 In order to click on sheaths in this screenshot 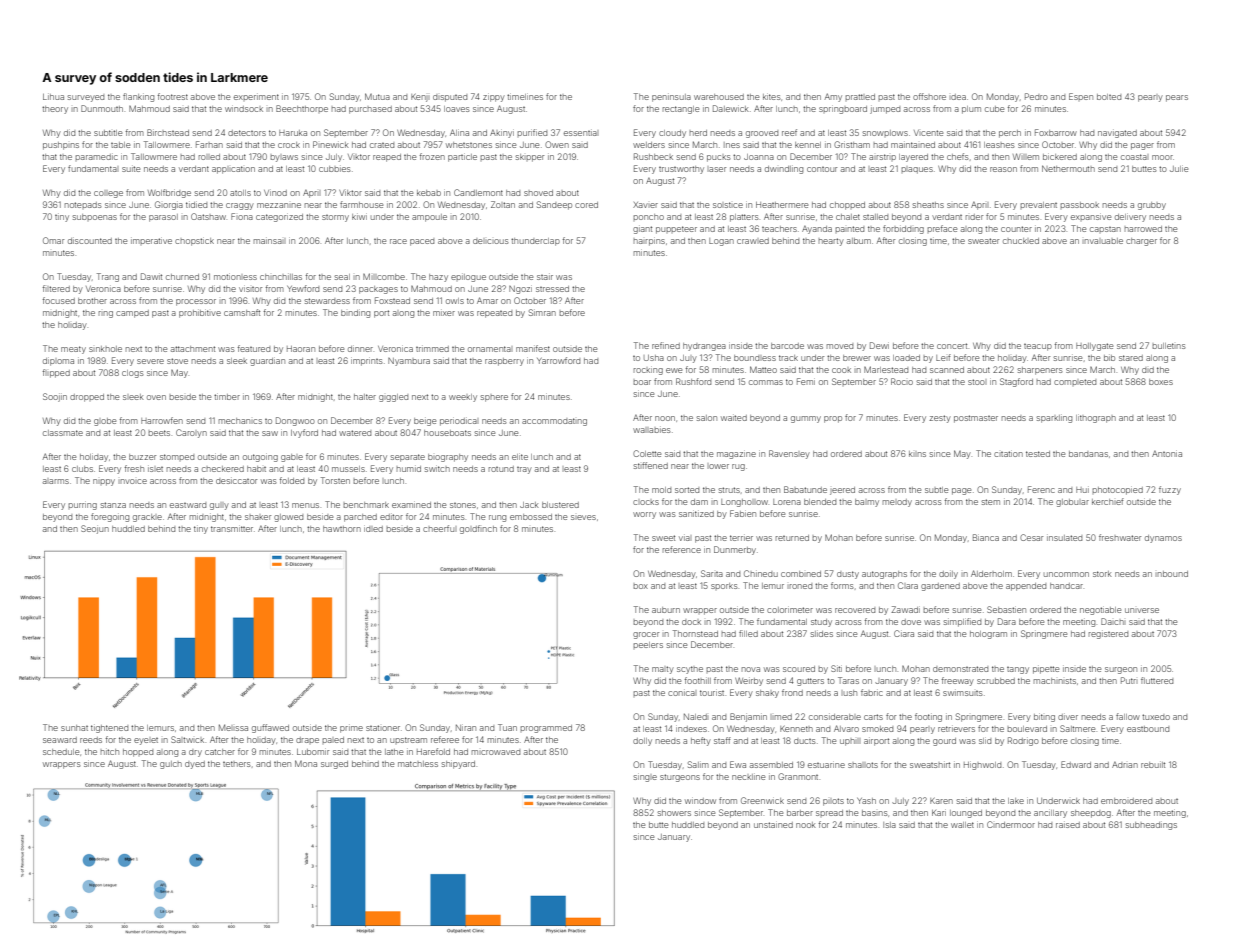, I will do `click(928, 205)`.
